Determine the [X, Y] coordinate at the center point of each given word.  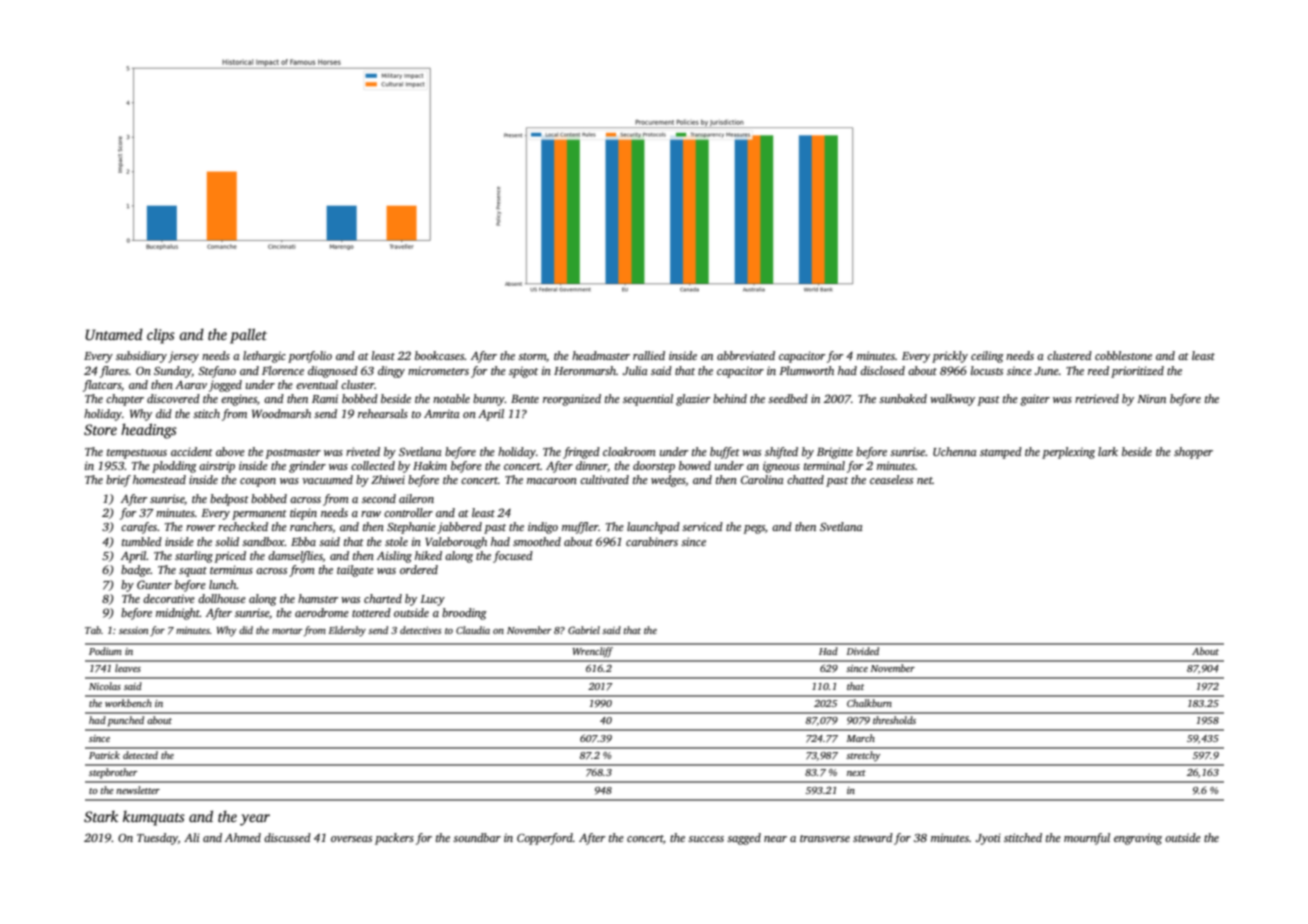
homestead [159, 479]
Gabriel [584, 630]
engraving [1138, 839]
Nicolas [105, 686]
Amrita [442, 413]
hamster [318, 598]
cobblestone [1123, 355]
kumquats [154, 818]
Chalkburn [869, 703]
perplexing [1068, 453]
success [706, 839]
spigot [523, 372]
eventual [317, 384]
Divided [863, 651]
